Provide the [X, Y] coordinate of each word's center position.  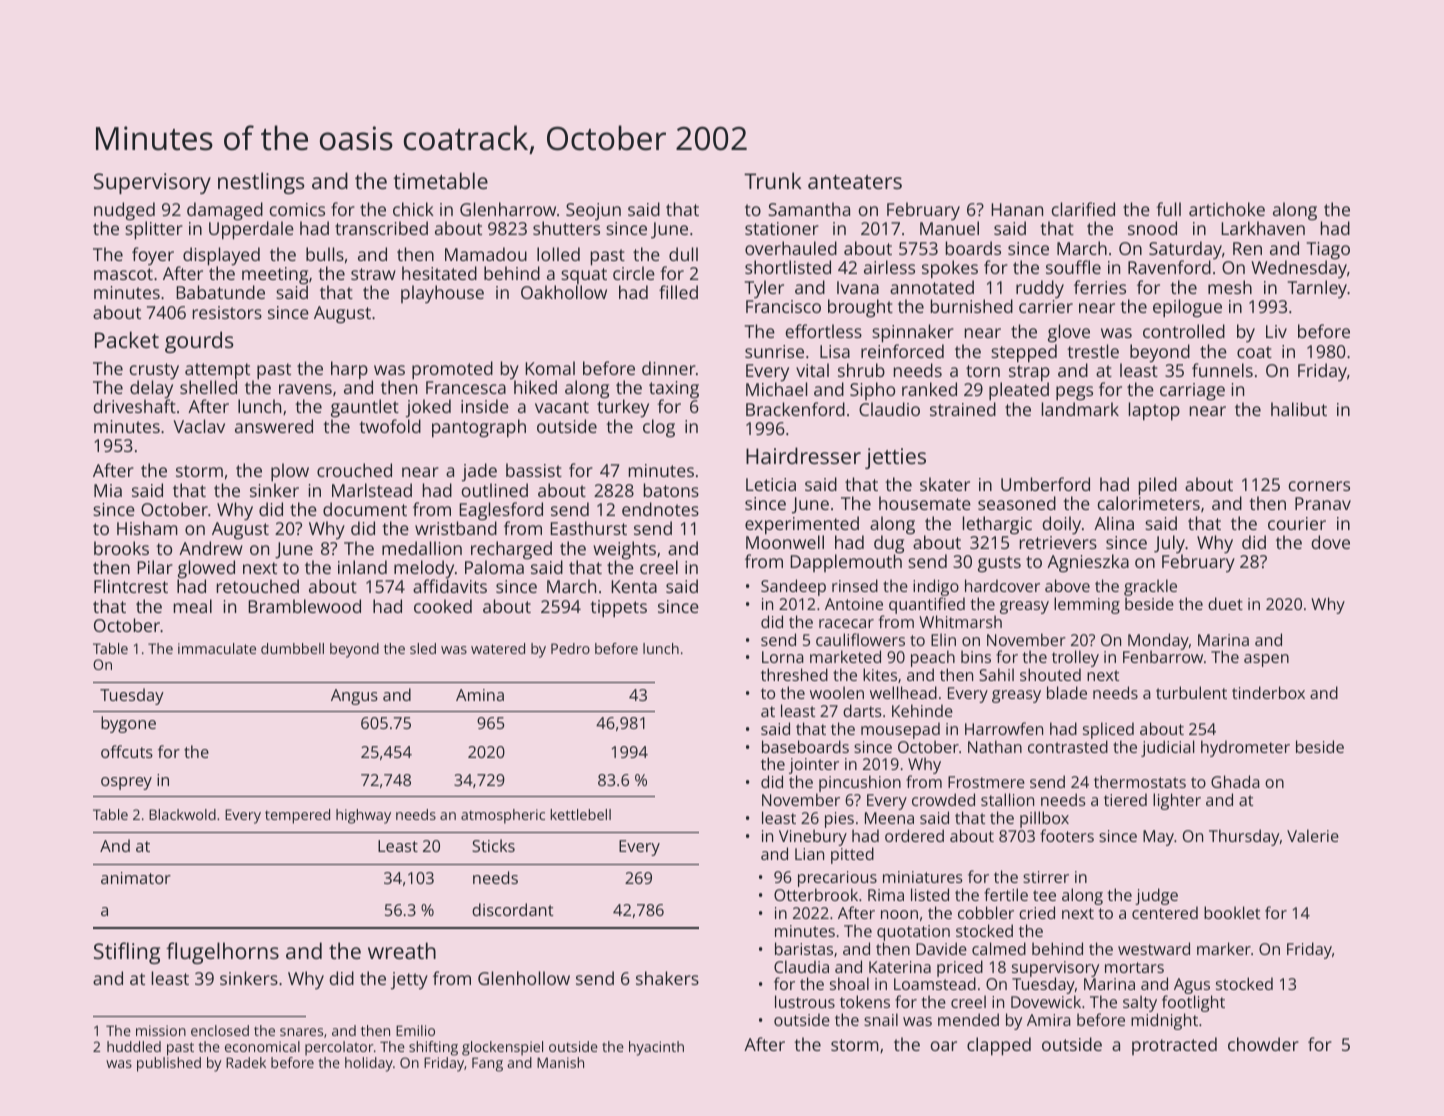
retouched [258, 586]
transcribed [381, 228]
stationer [782, 228]
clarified [1083, 209]
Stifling [127, 953]
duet [1225, 603]
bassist [534, 470]
